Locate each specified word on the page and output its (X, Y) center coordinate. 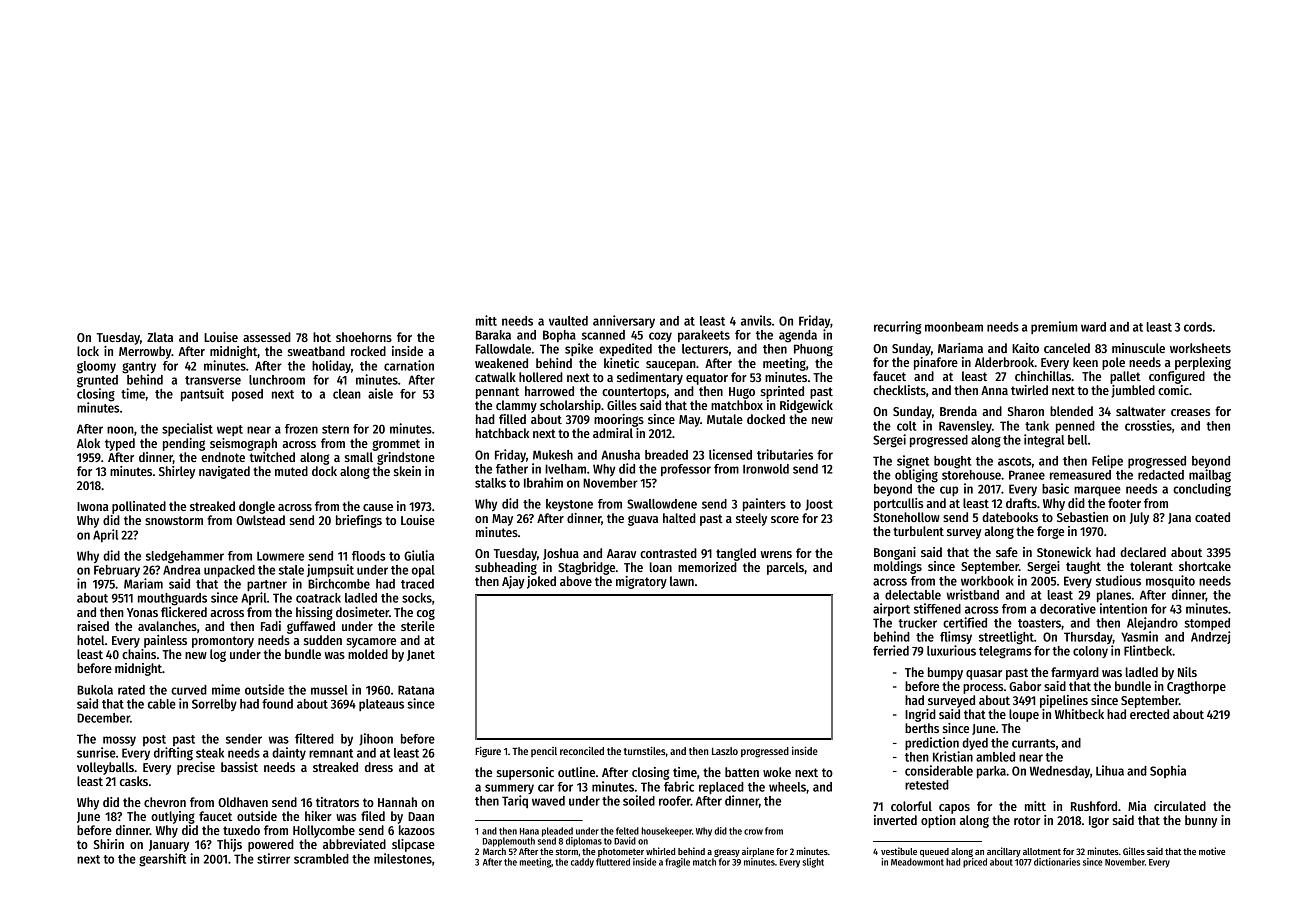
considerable (939, 770)
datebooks (1010, 517)
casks (134, 781)
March (494, 851)
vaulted (568, 321)
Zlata (160, 337)
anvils (756, 320)
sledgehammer (185, 557)
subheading (506, 568)
